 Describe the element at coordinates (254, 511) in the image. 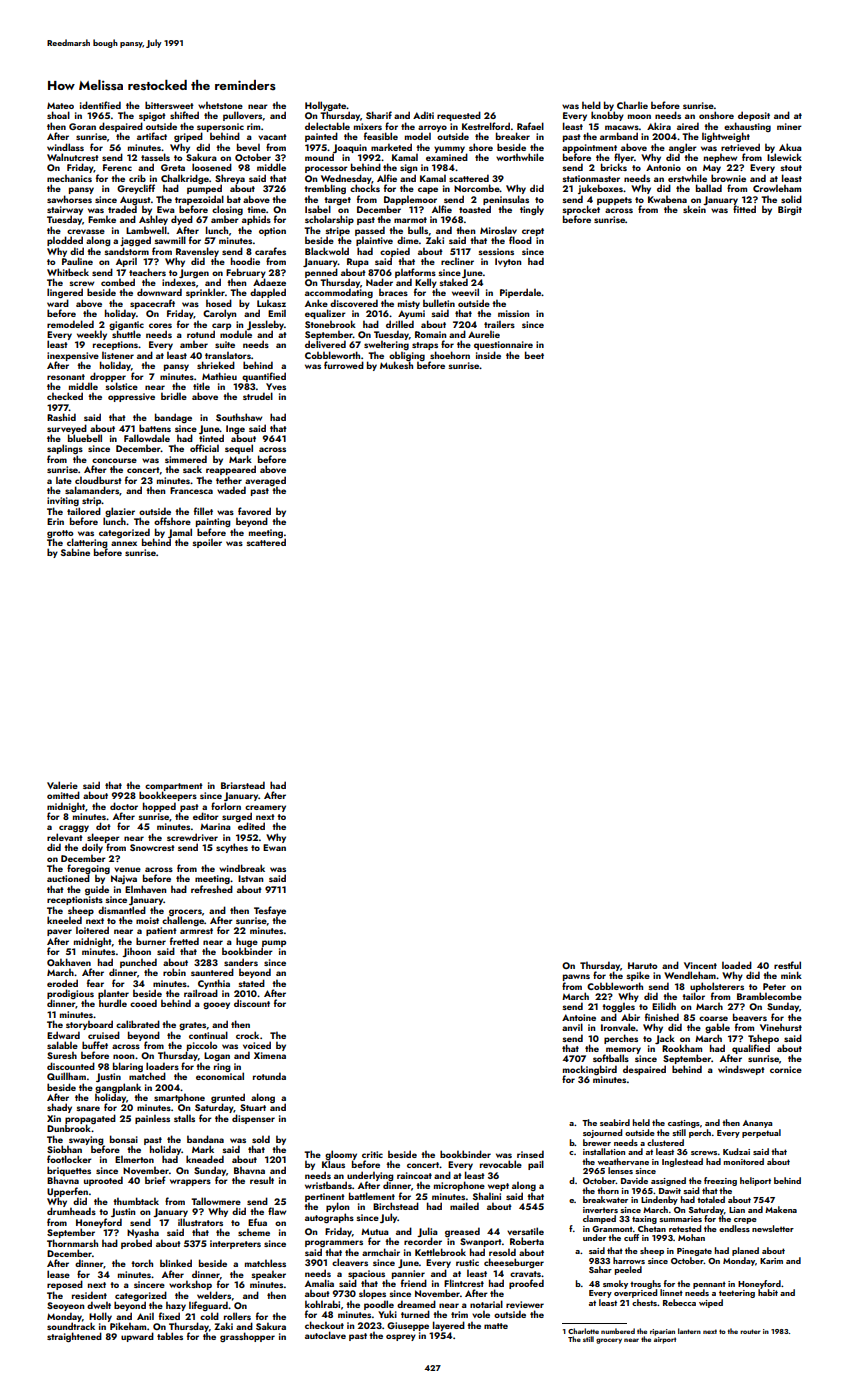

I see `favored` at that location.
